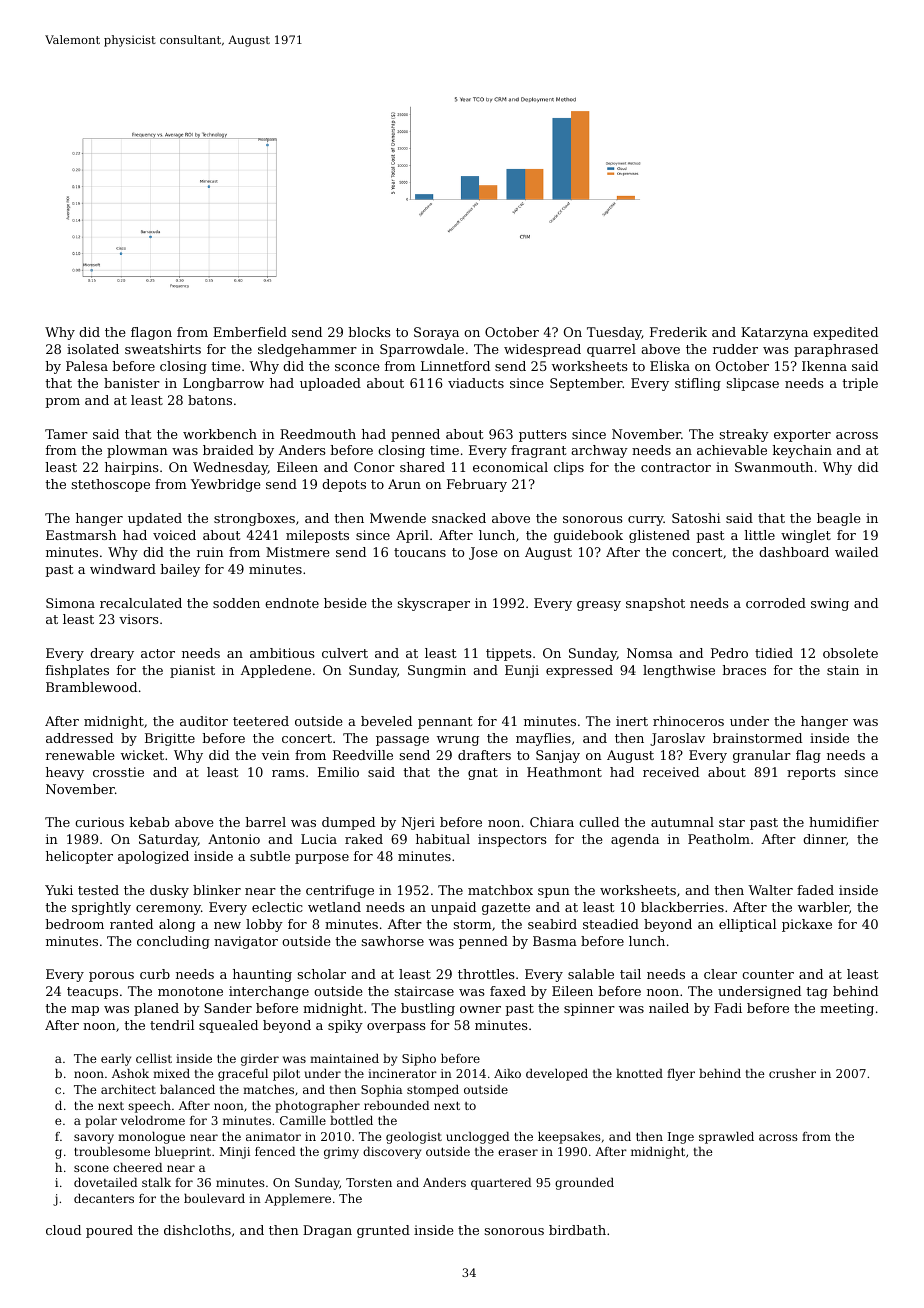 The image size is (924, 1308). Describe the element at coordinates (345, 603) in the image. I see `beside` at that location.
